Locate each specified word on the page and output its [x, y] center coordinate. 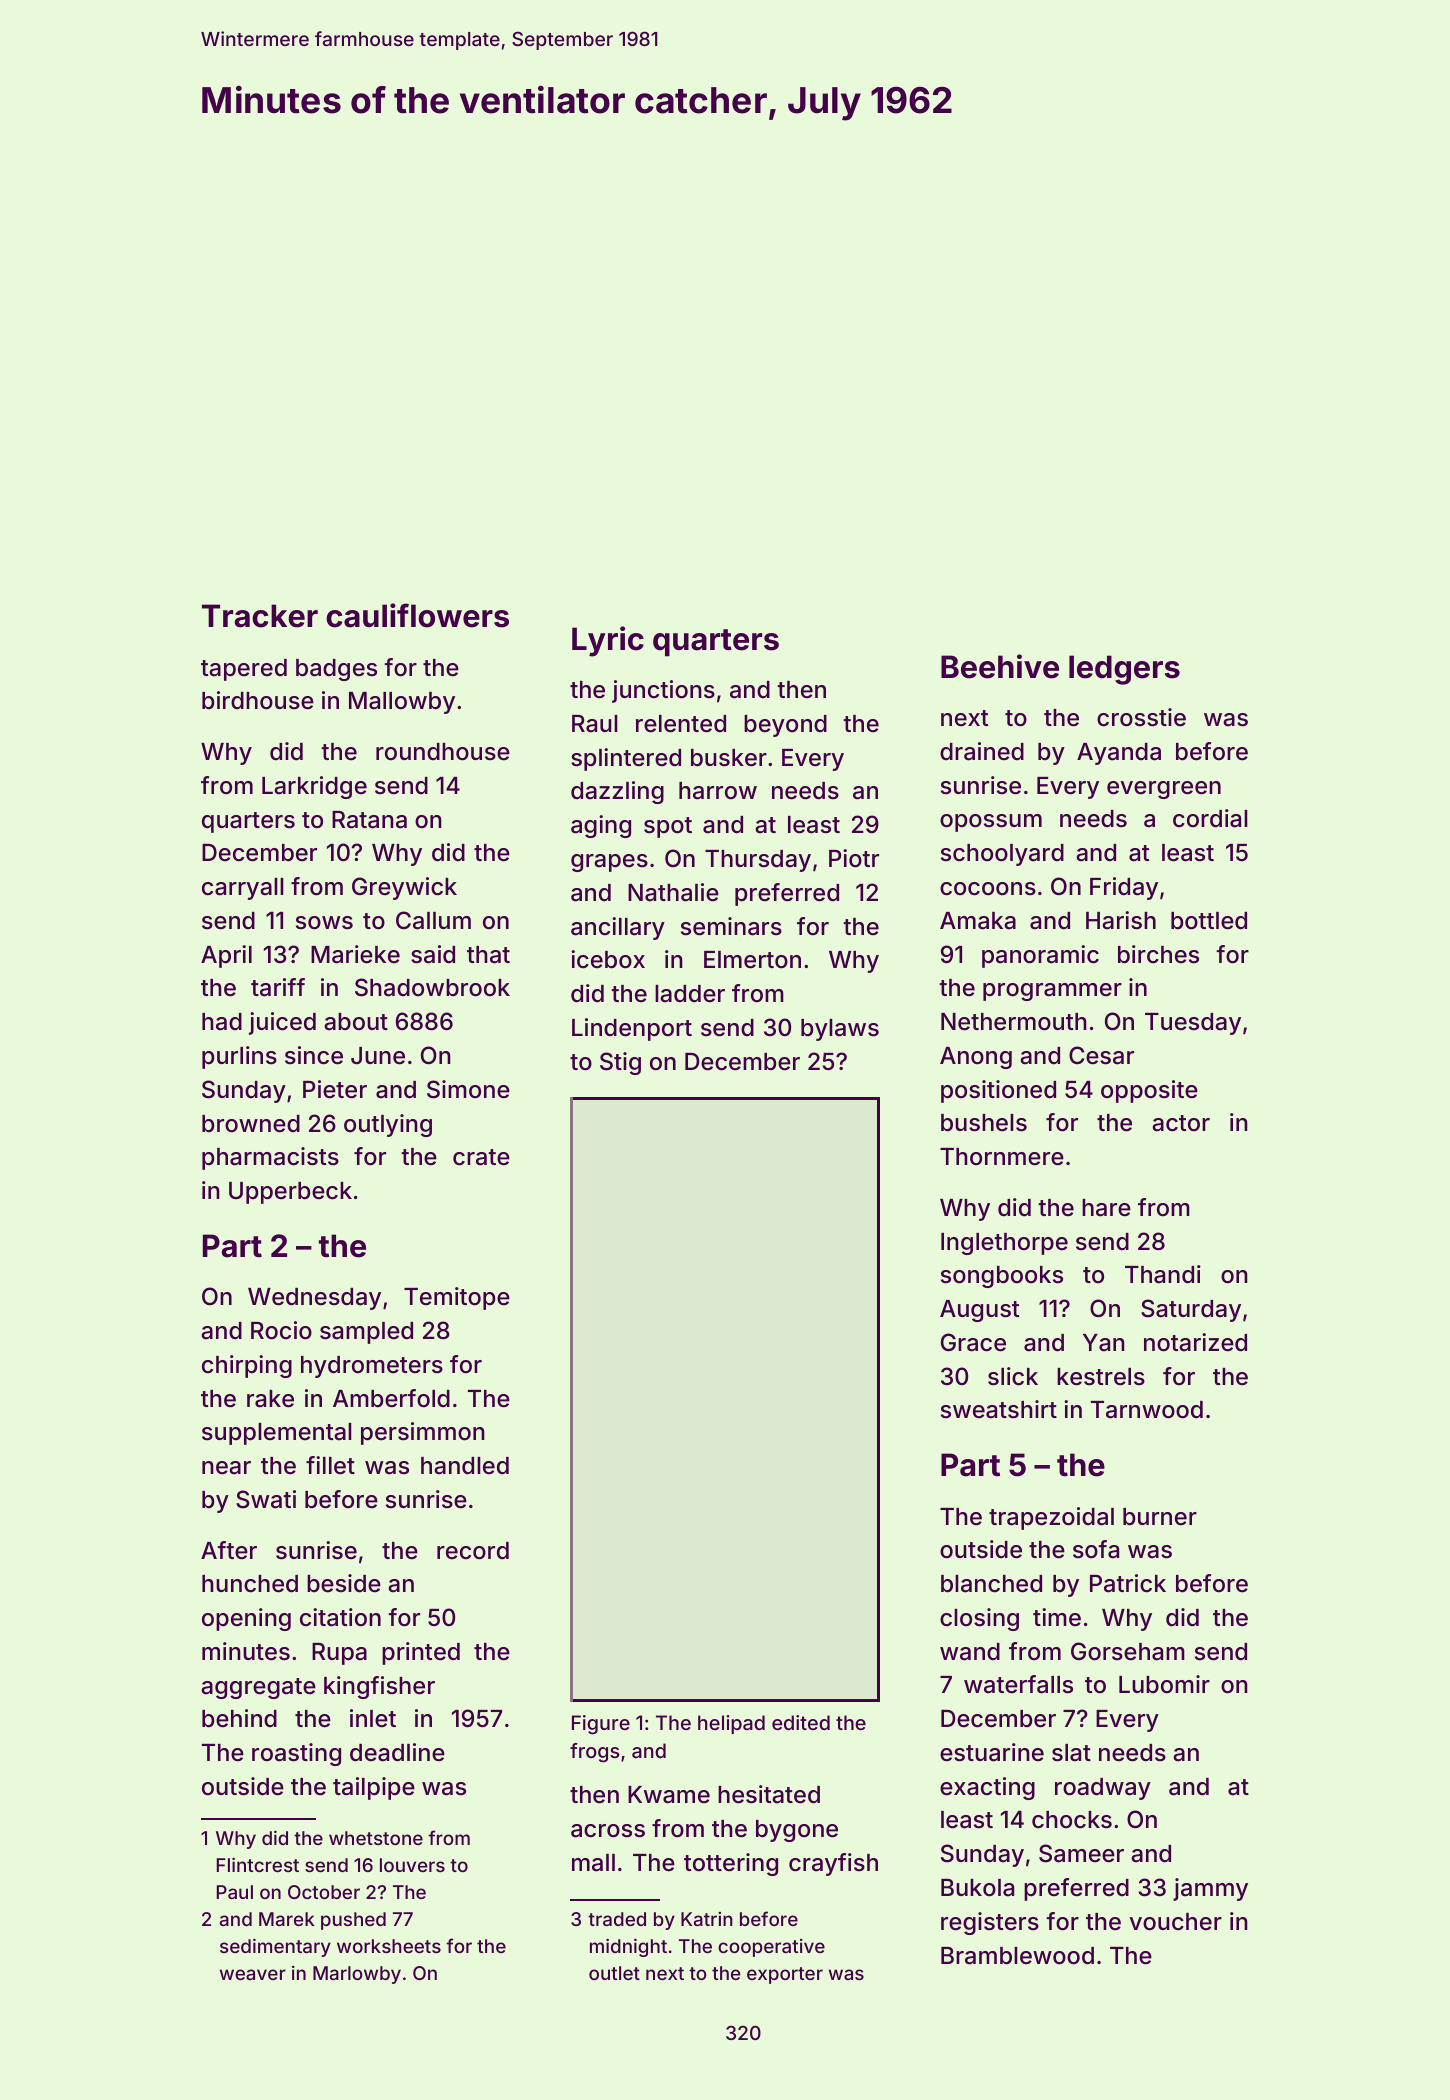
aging [601, 826]
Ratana [369, 820]
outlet [614, 1973]
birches [1158, 954]
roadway [1103, 1789]
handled [465, 1466]
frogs [594, 1753]
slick [1013, 1376]
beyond [785, 726]
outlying [388, 1125]
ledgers [1124, 670]
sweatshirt [999, 1409]
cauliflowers [417, 615]
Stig [620, 1063]
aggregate [258, 1688]
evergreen [1164, 790]
